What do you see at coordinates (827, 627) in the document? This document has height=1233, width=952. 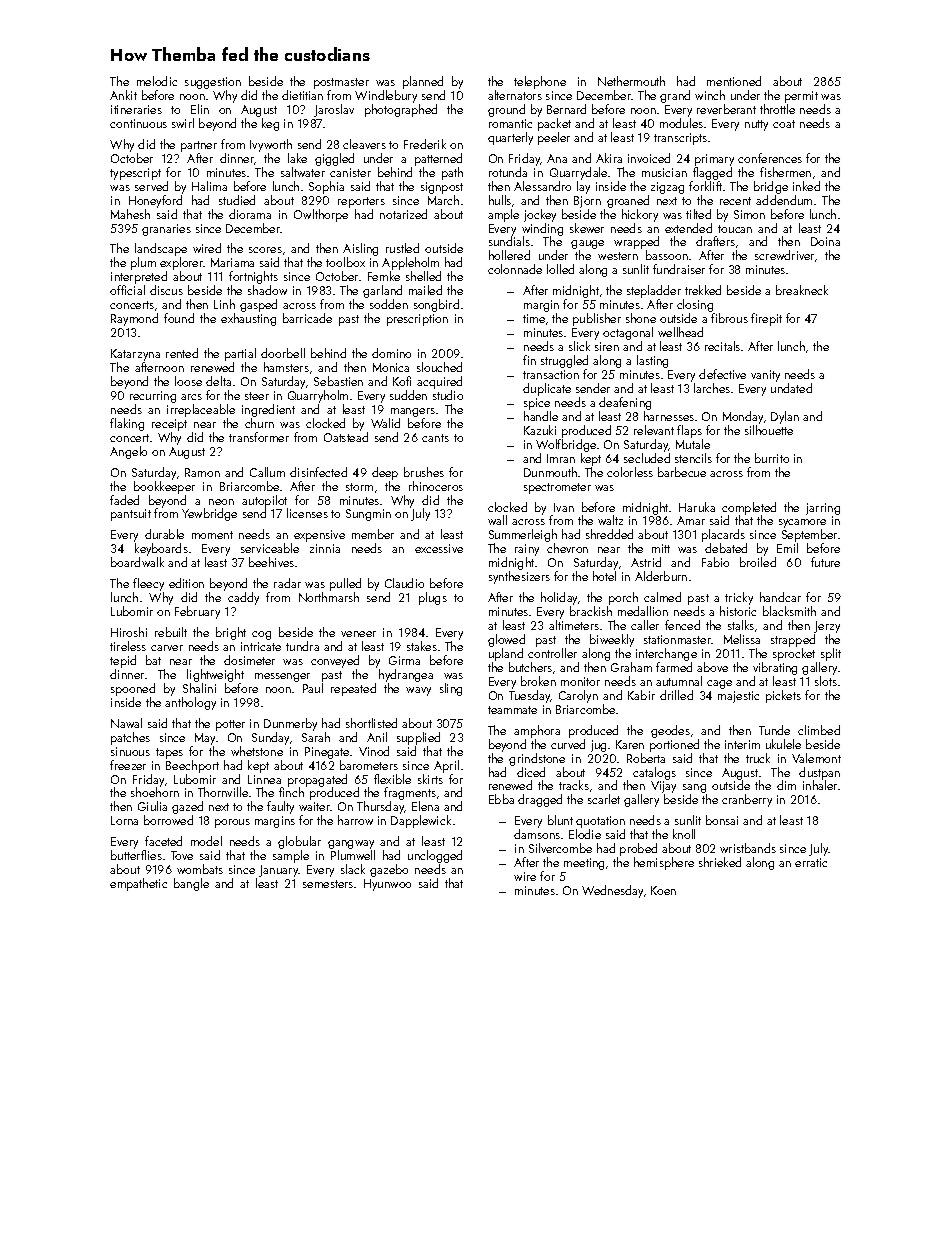 I see `Jerzy` at bounding box center [827, 627].
